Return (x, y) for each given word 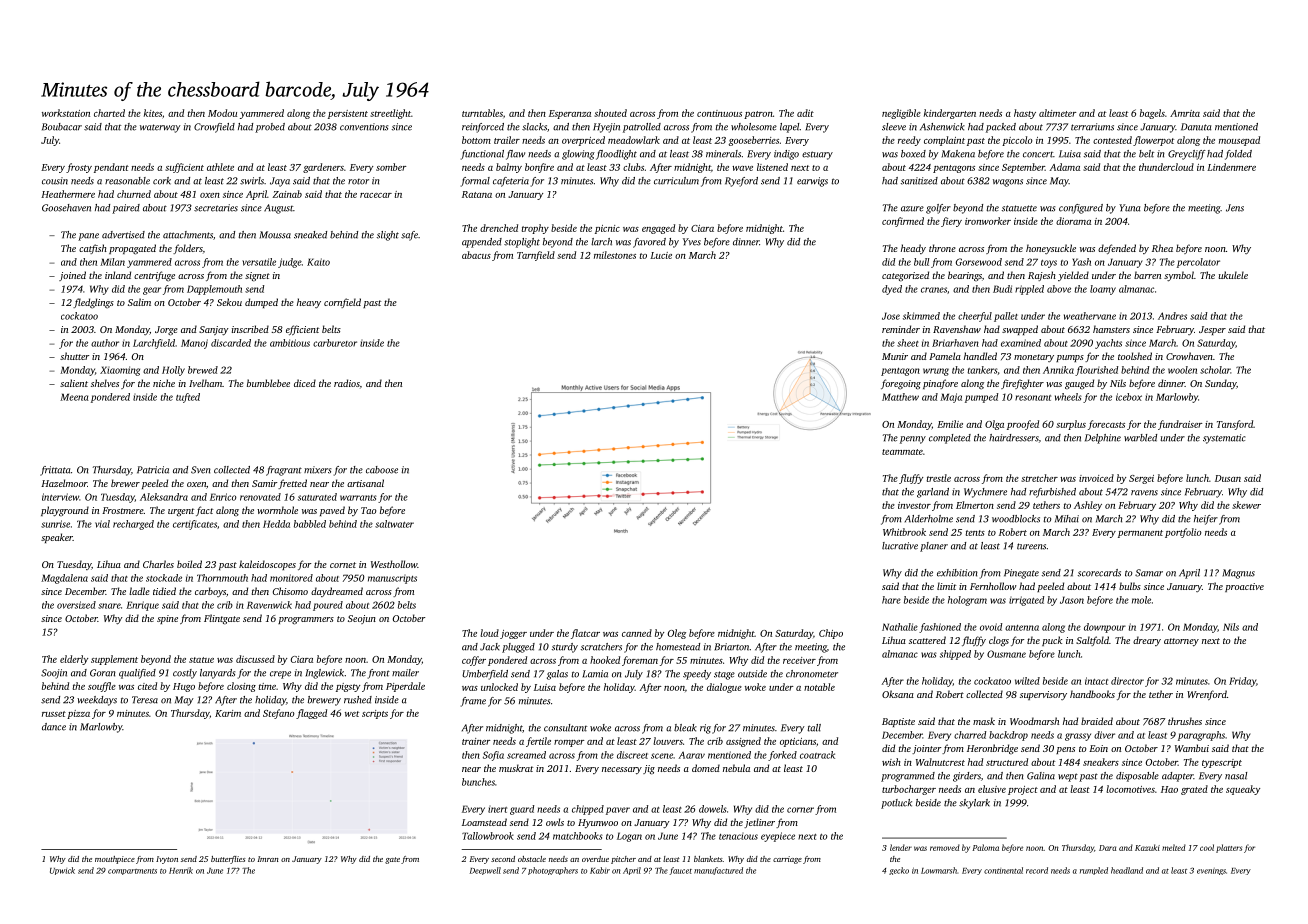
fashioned (940, 628)
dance (54, 727)
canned (637, 633)
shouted (610, 113)
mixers (317, 470)
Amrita (1185, 113)
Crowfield (214, 128)
